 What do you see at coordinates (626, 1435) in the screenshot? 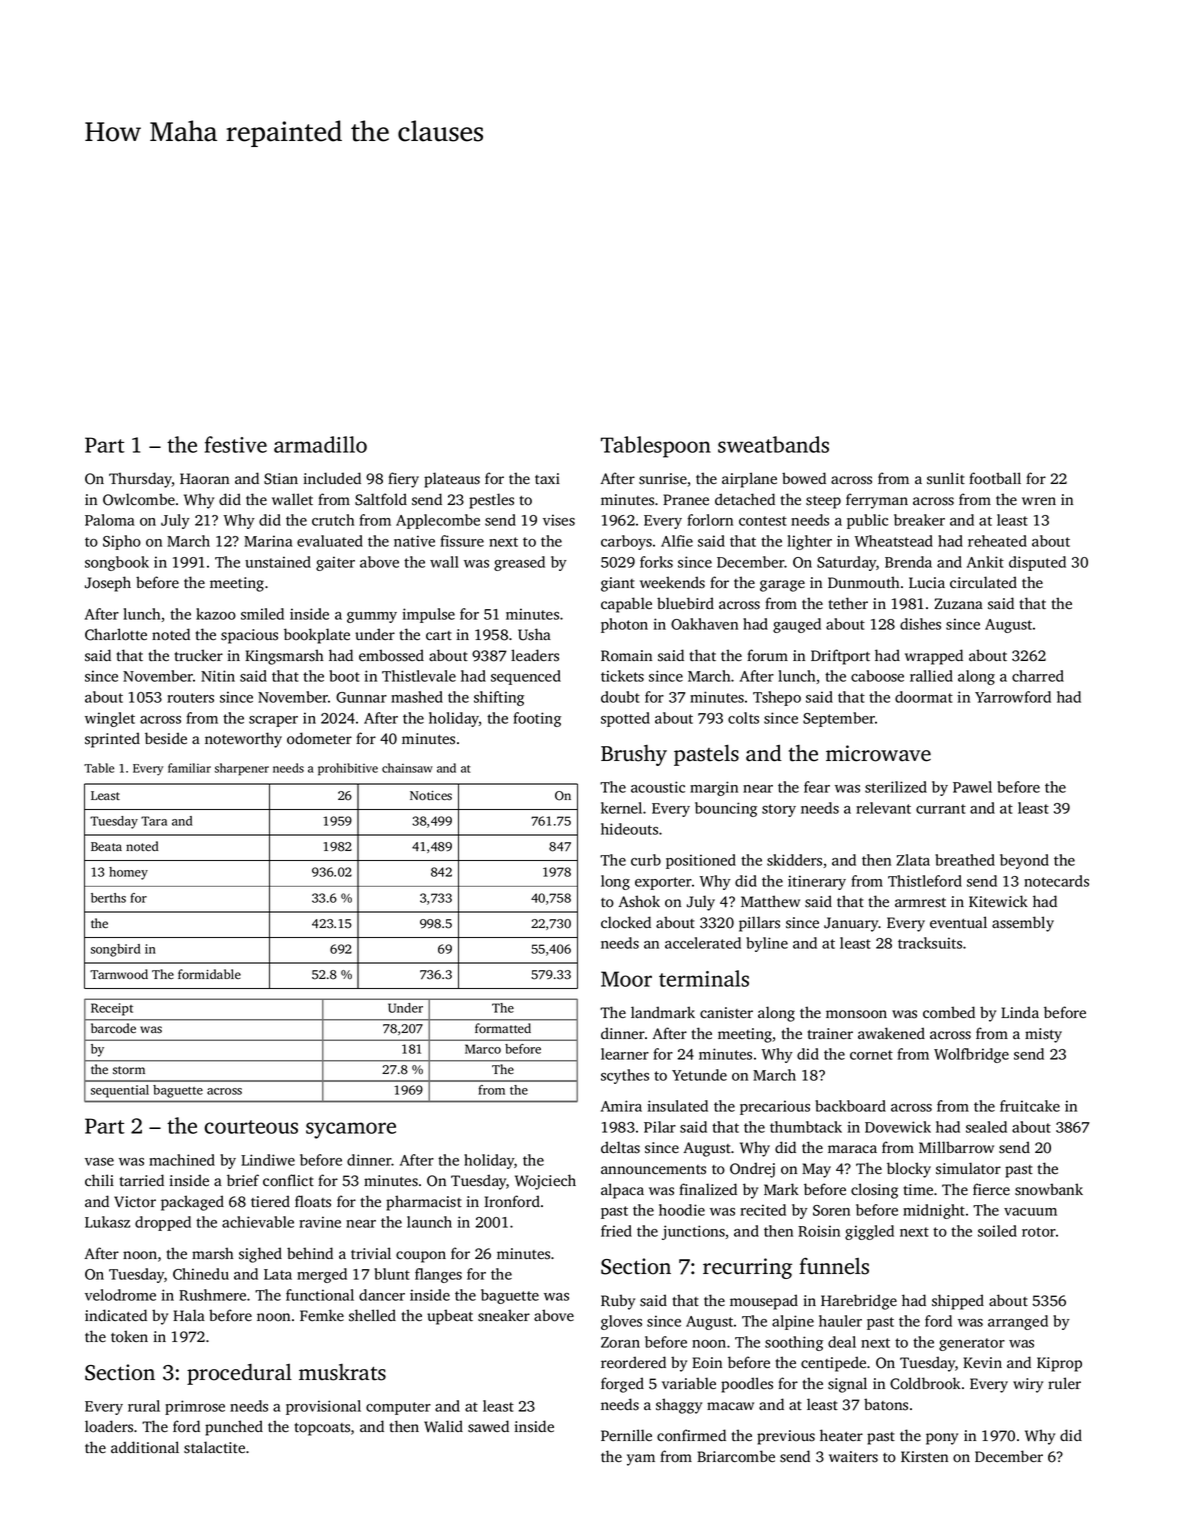
I see `Pernille` at bounding box center [626, 1435].
